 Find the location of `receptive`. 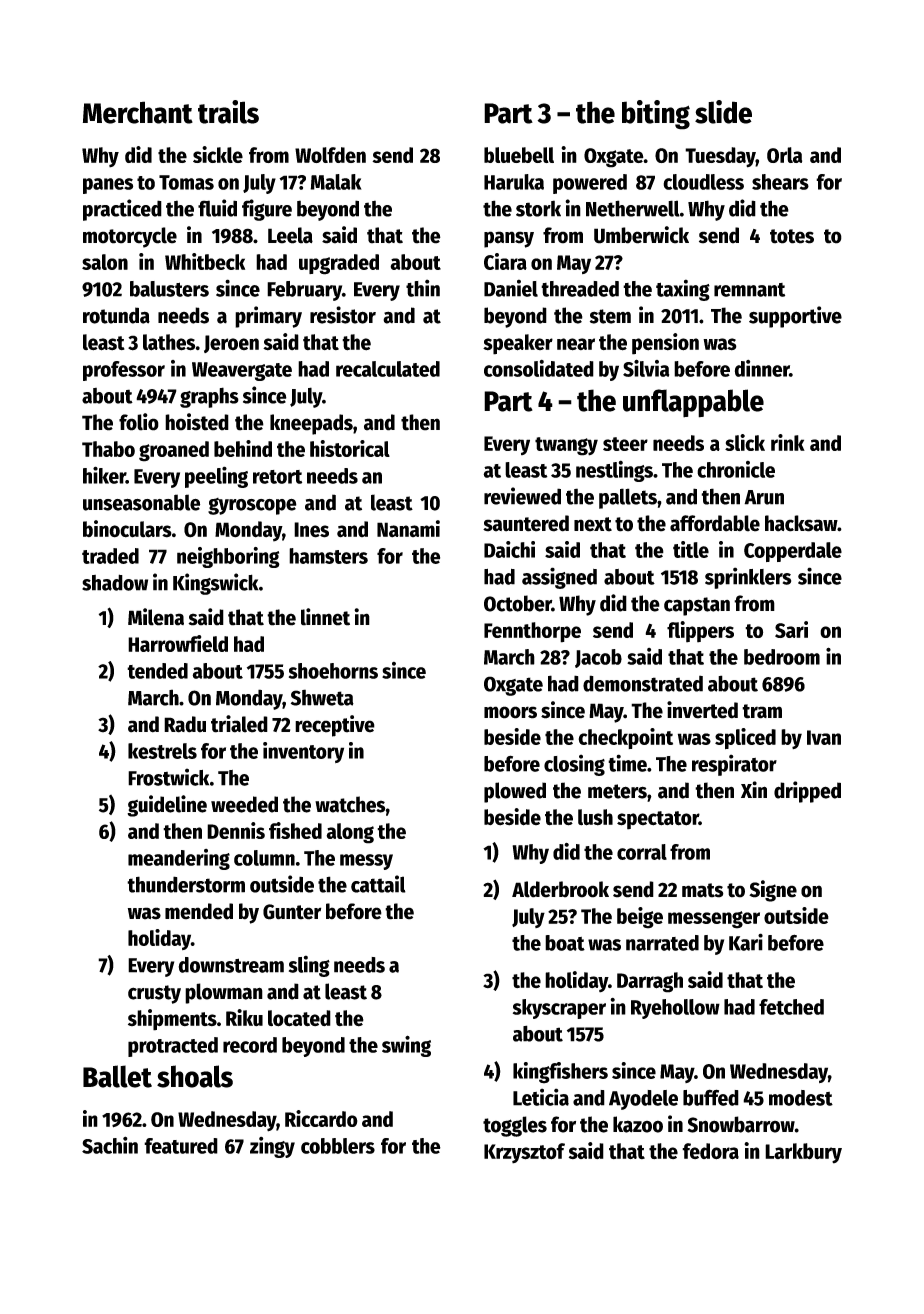

receptive is located at coordinates (335, 726).
